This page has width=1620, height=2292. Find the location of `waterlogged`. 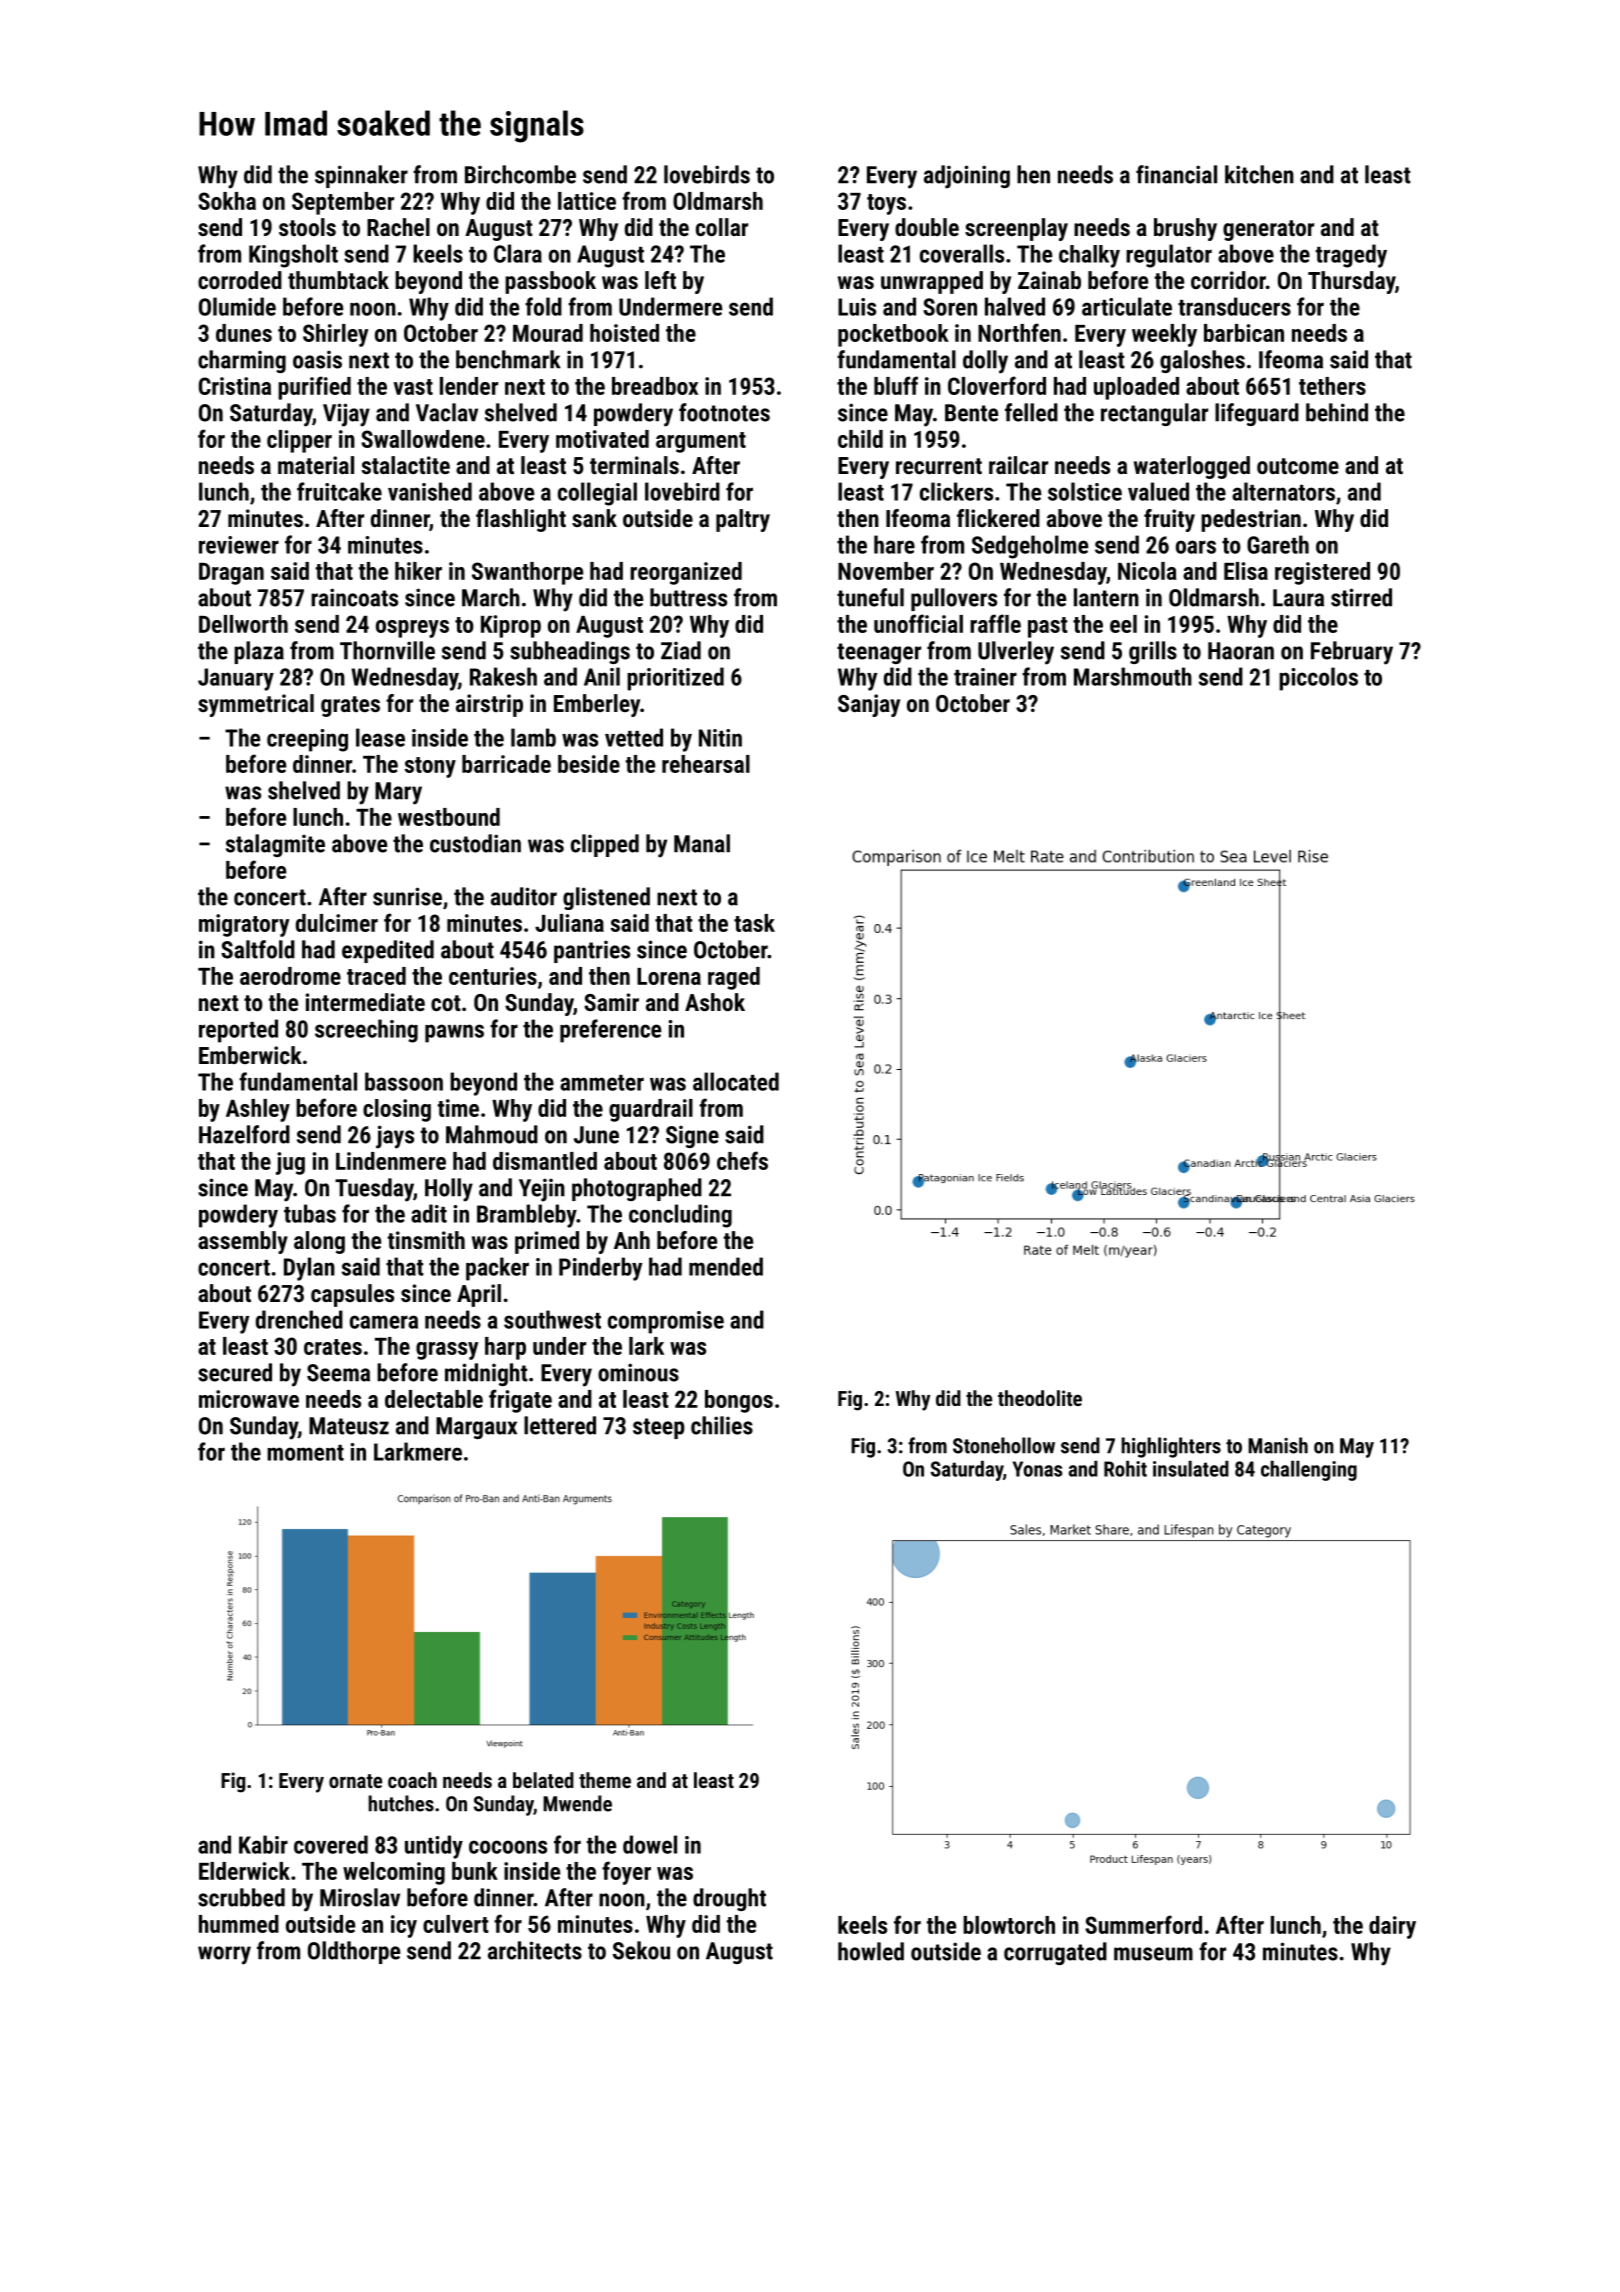

waterlogged is located at coordinates (1192, 467).
